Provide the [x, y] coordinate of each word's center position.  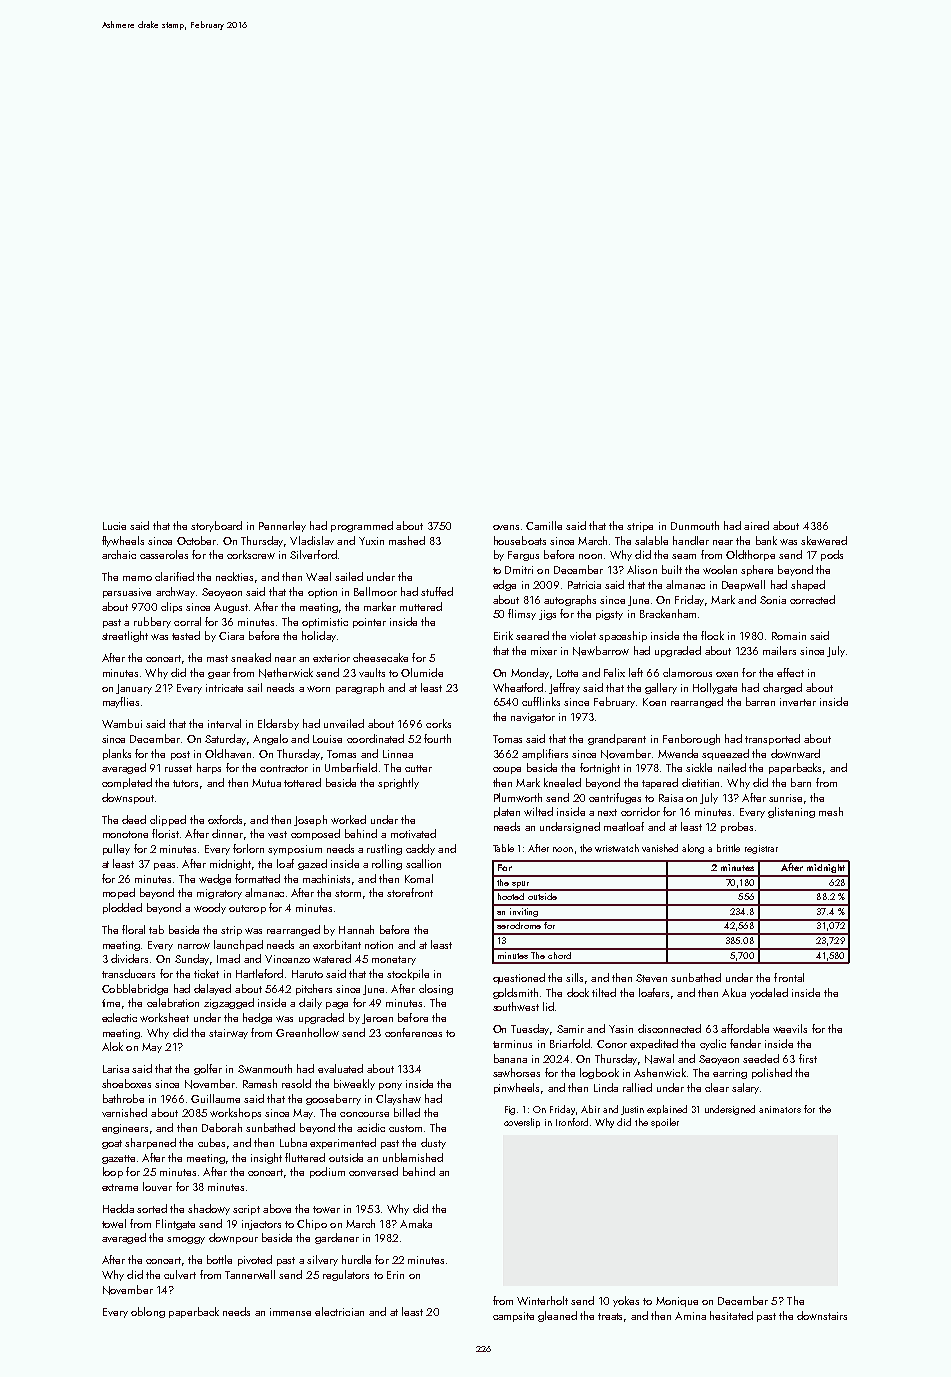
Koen [654, 702]
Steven [651, 978]
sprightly [398, 783]
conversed [373, 1171]
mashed [407, 540]
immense [290, 1312]
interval [224, 723]
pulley [116, 849]
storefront [410, 892]
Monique [677, 1302]
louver [157, 1186]
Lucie [114, 526]
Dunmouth [695, 525]
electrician [339, 1311]
